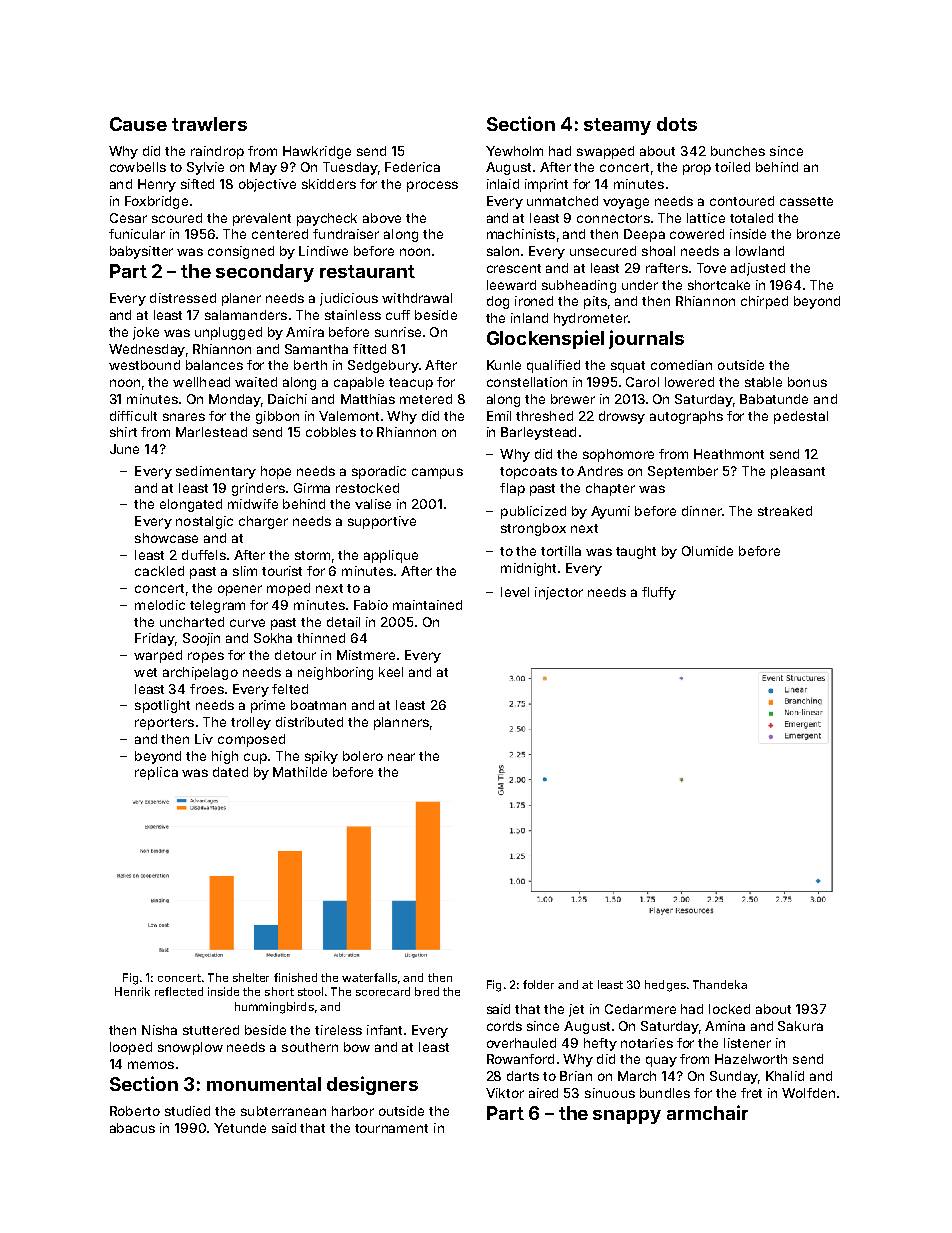 The width and height of the screenshot is (952, 1233). I want to click on folder, so click(538, 984).
